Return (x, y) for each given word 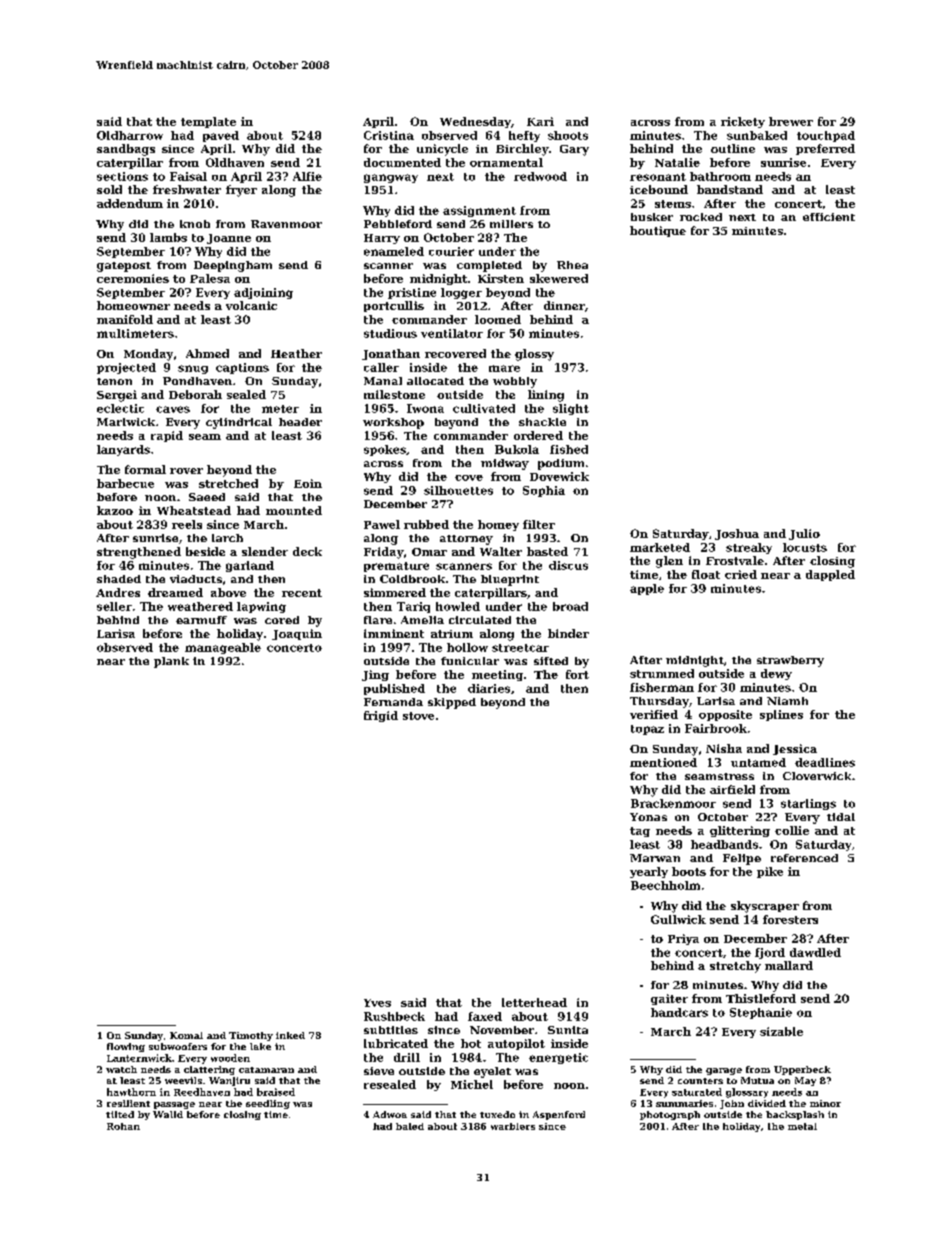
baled (410, 1126)
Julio (804, 534)
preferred (825, 149)
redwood (540, 176)
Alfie (307, 176)
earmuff (201, 620)
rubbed (426, 524)
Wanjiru (229, 1081)
